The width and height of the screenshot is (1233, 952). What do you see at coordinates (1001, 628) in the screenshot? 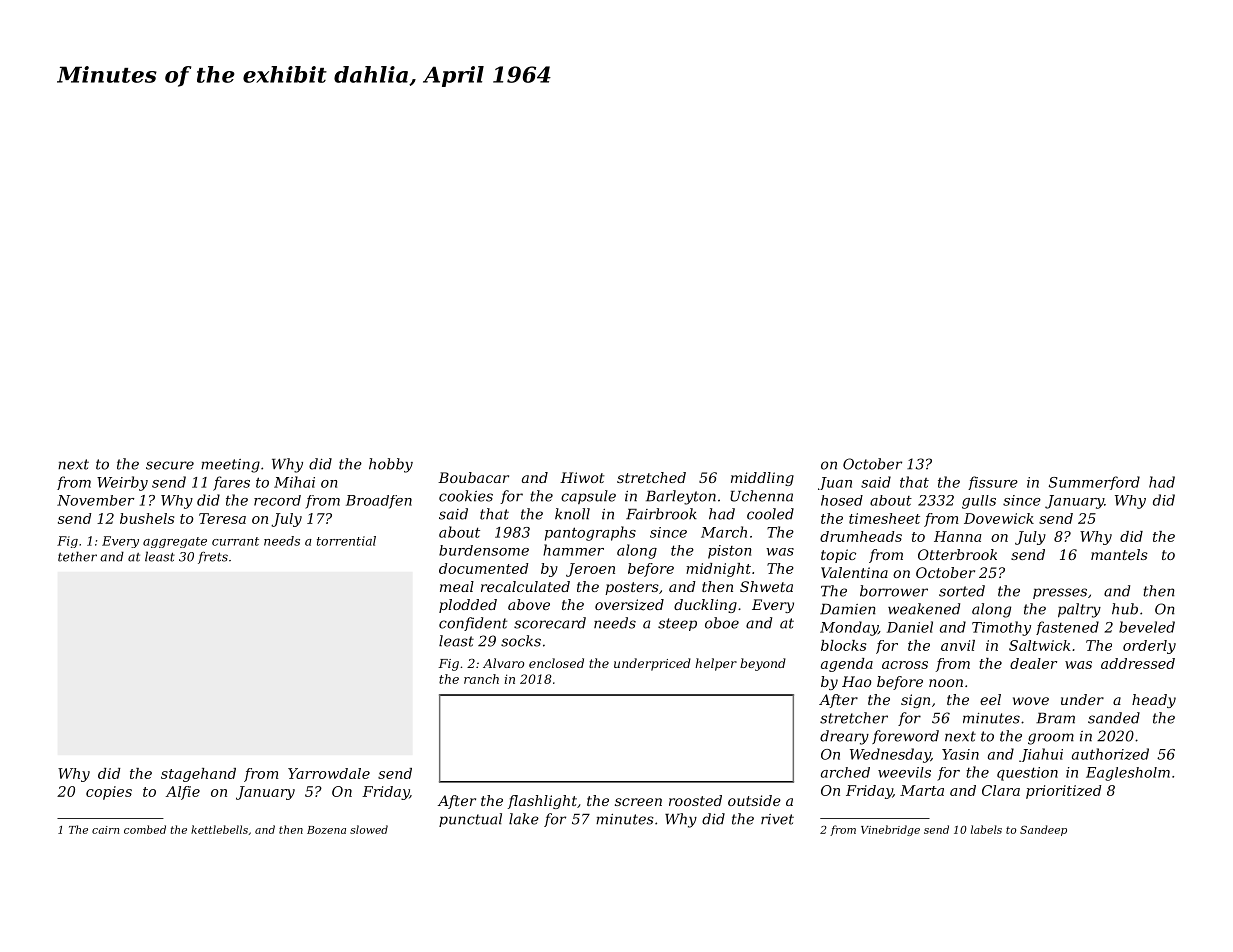
I see `Timothy` at bounding box center [1001, 628].
